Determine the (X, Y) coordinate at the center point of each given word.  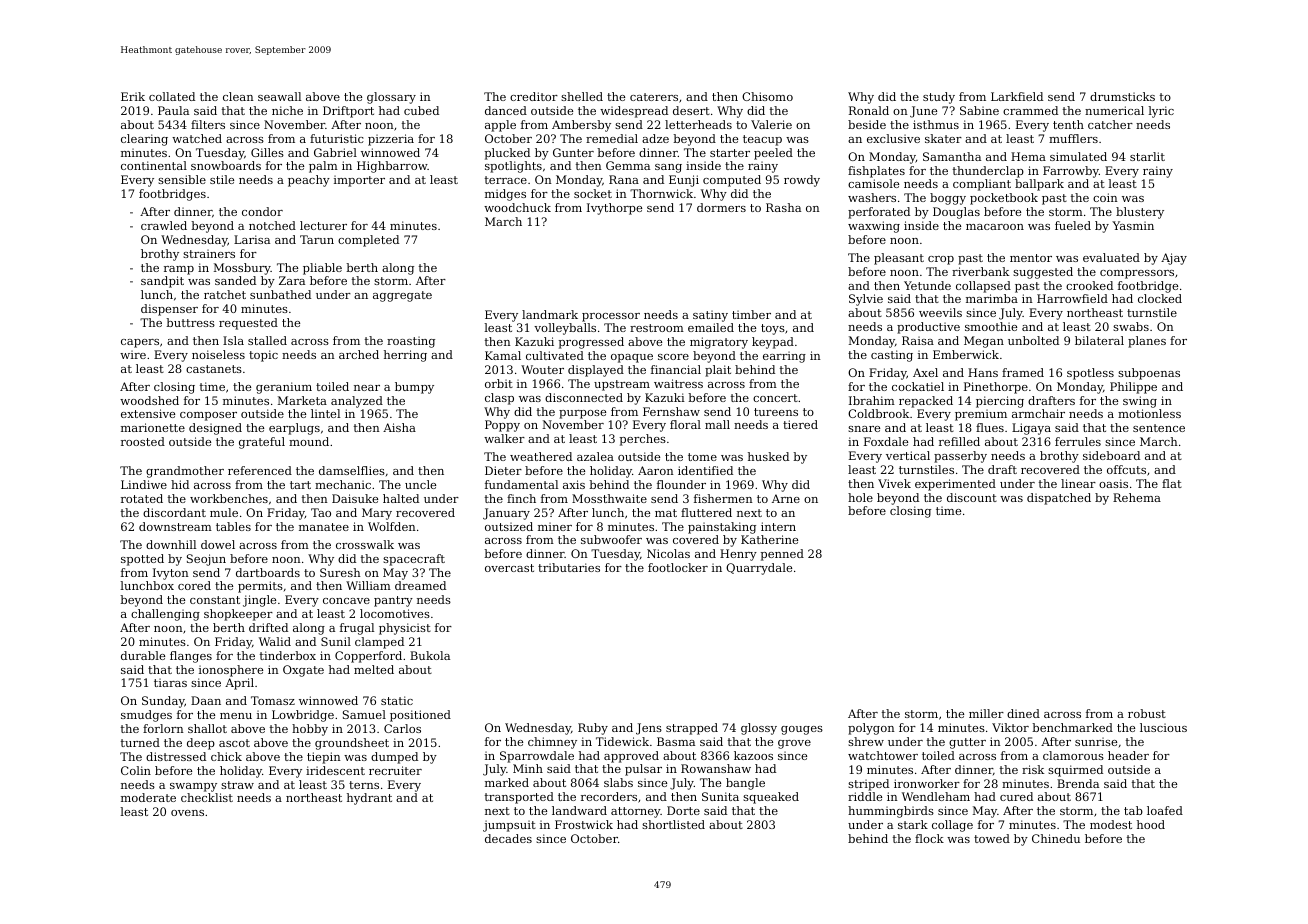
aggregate (402, 296)
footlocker (678, 567)
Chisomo (767, 96)
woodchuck (517, 207)
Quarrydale (759, 569)
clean (238, 96)
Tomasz (273, 700)
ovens (187, 813)
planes (1147, 342)
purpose (582, 414)
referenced (260, 470)
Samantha (952, 156)
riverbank (980, 271)
